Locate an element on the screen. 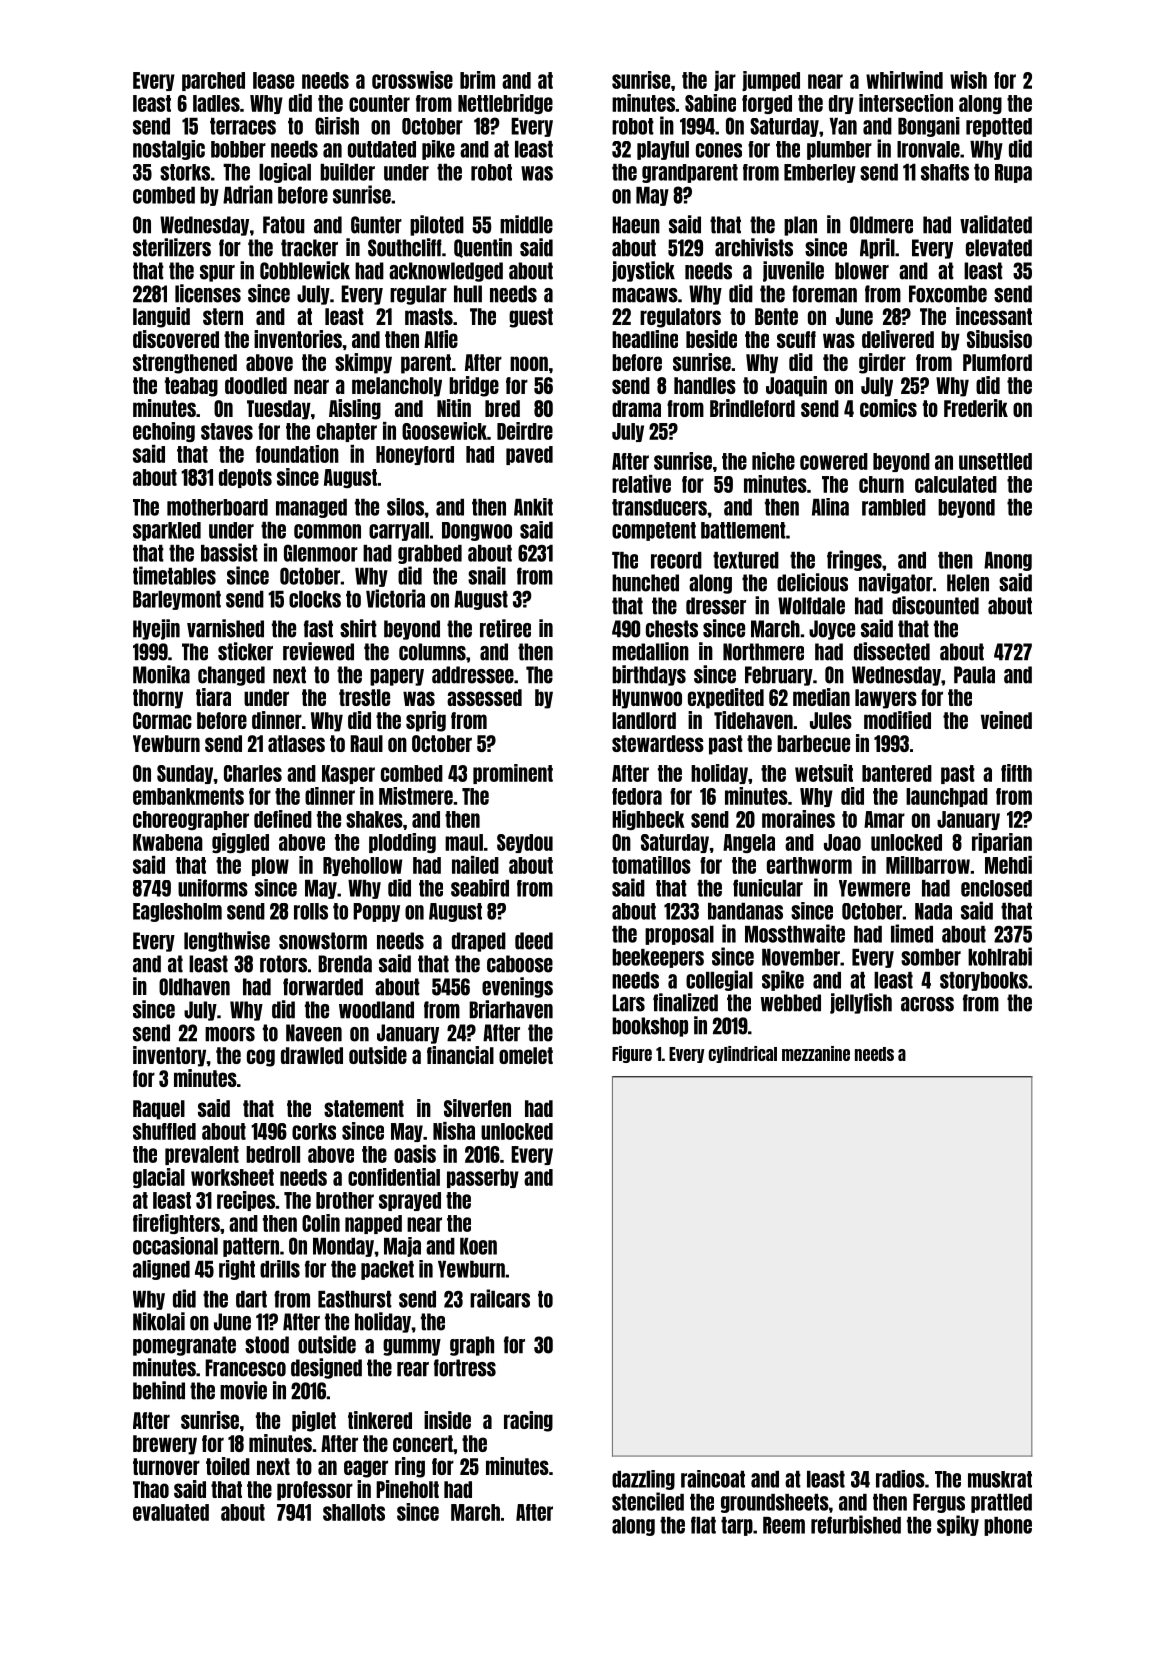  toiled is located at coordinates (228, 1466).
